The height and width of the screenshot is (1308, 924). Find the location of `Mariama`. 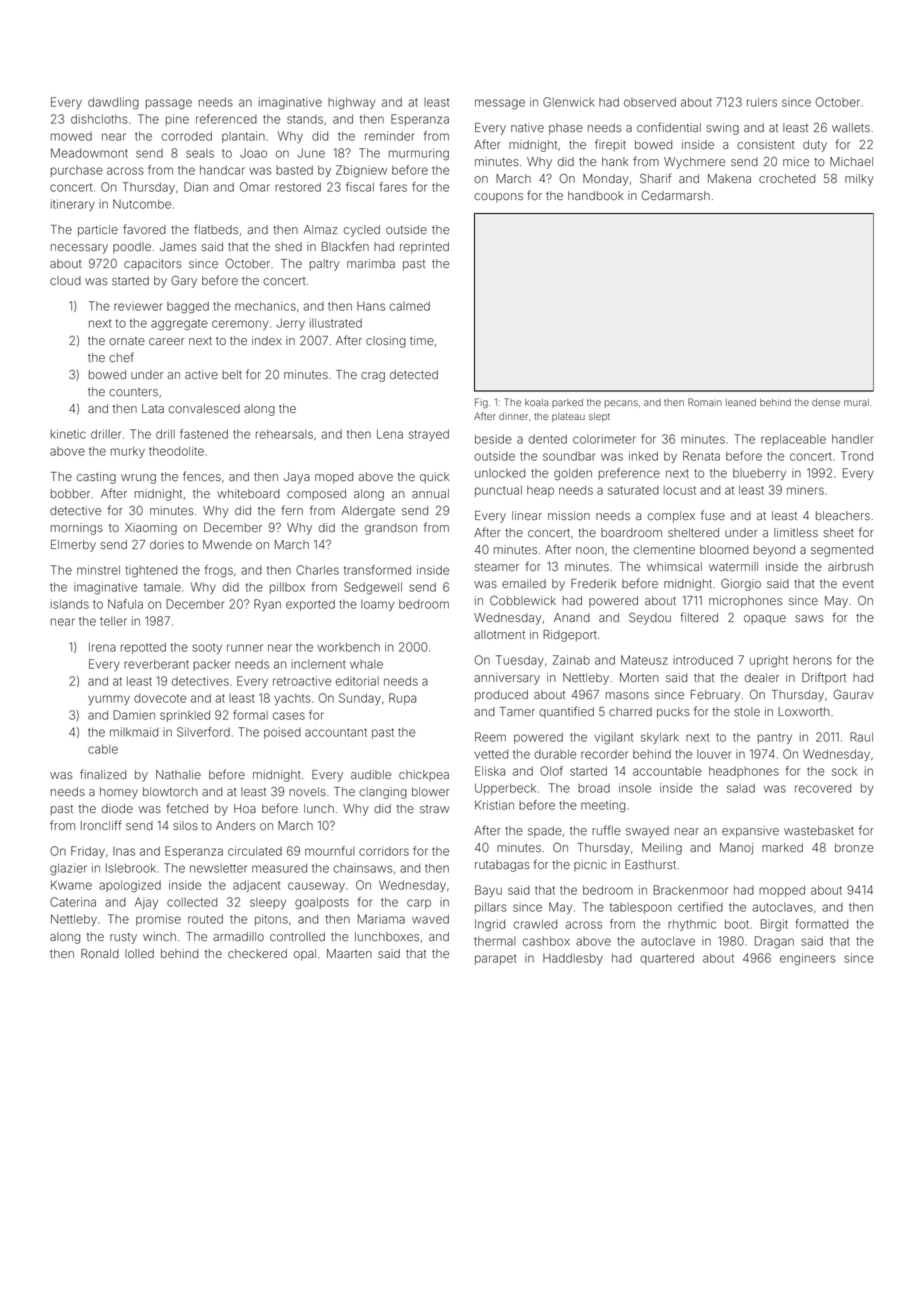

Mariama is located at coordinates (381, 919).
